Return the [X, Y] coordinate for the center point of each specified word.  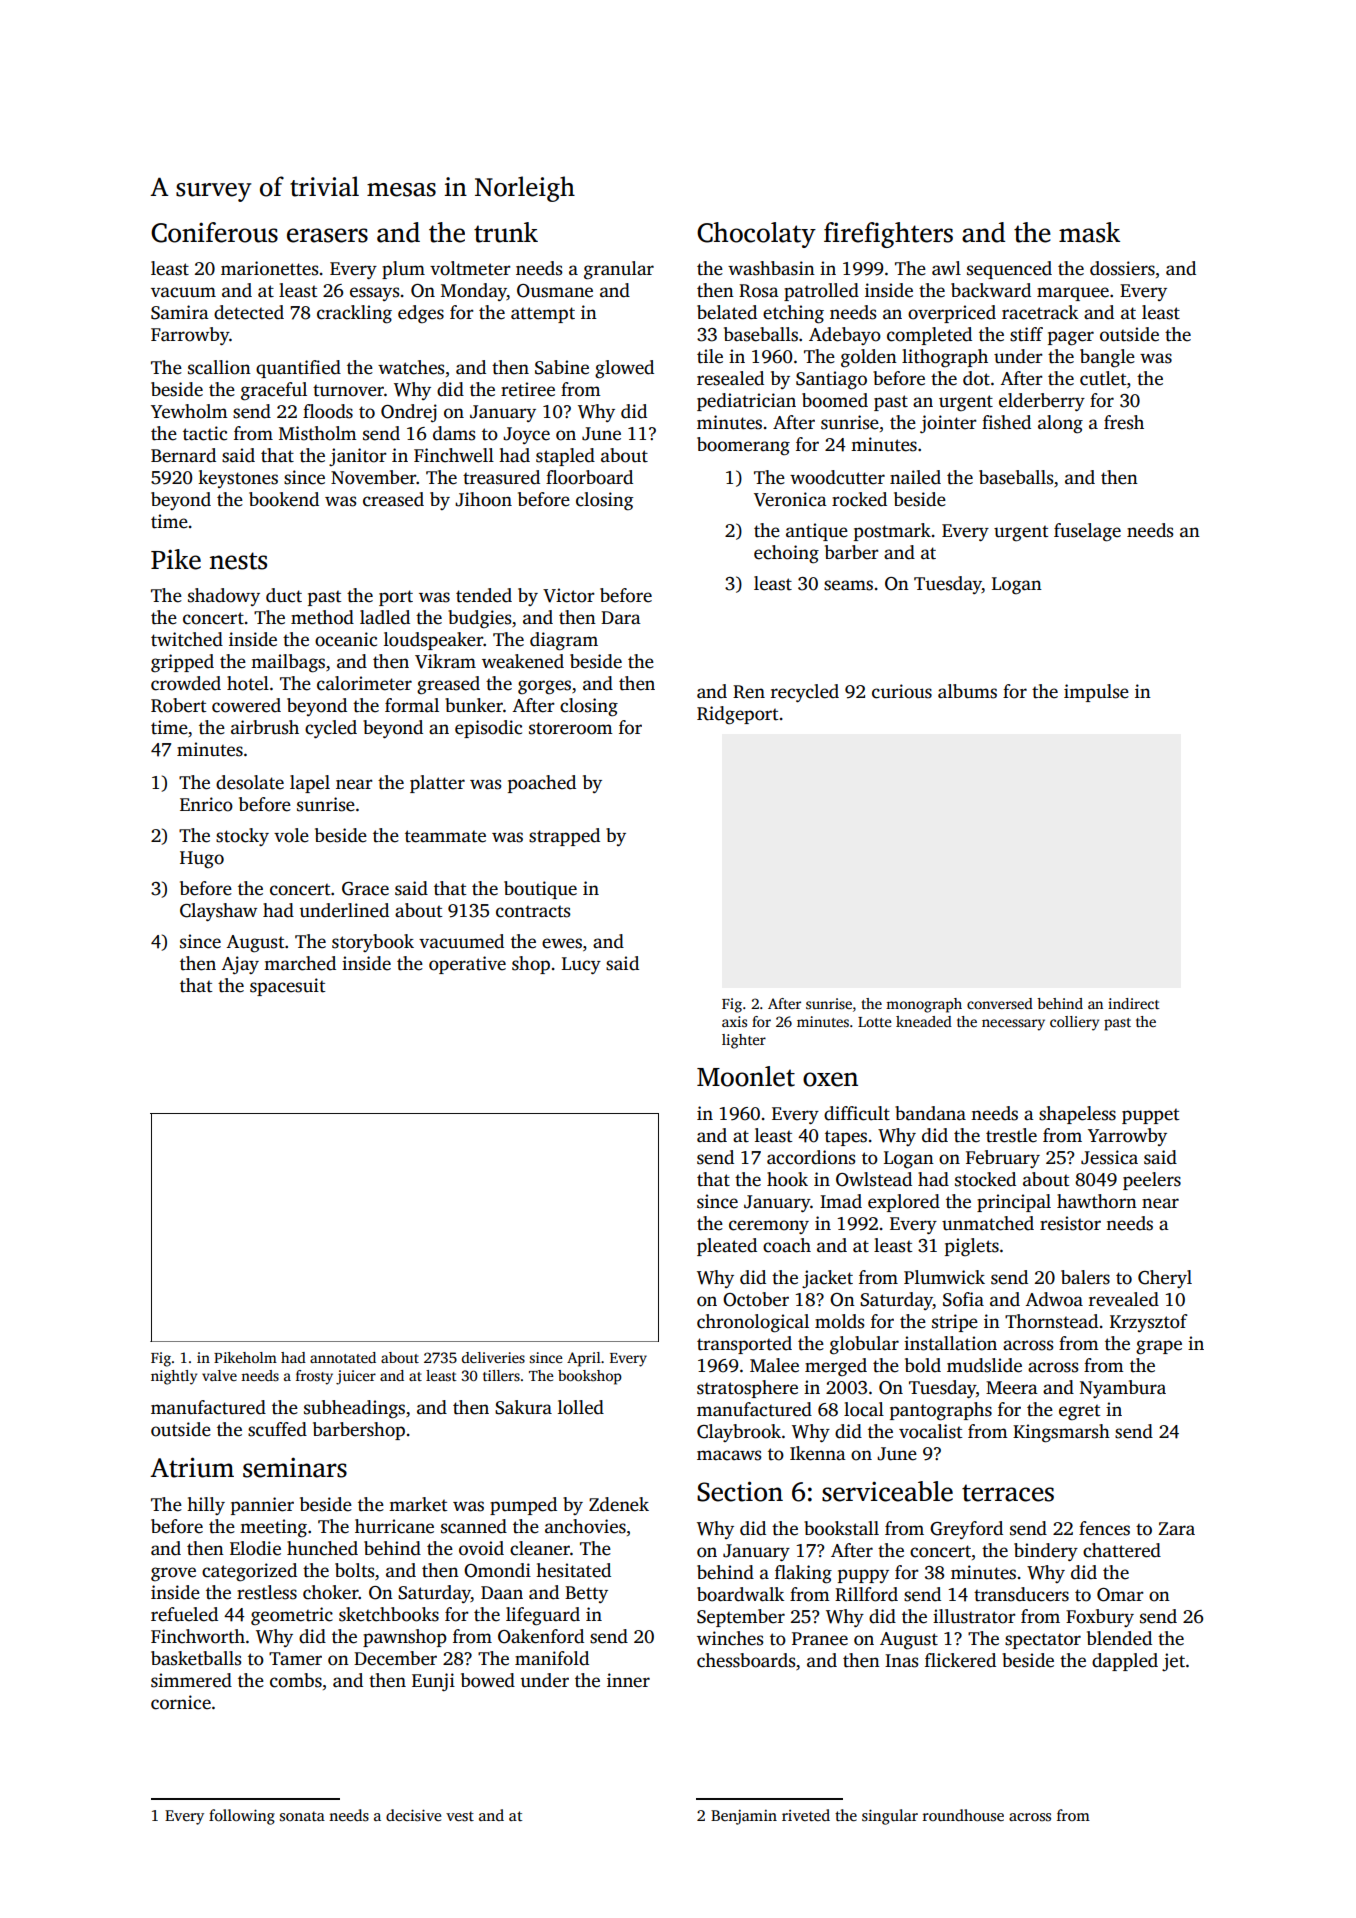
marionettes [269, 268]
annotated [343, 1357]
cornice [181, 1702]
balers [1085, 1277]
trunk [506, 232]
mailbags [288, 663]
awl [946, 268]
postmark [892, 532]
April [584, 1359]
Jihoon [483, 499]
